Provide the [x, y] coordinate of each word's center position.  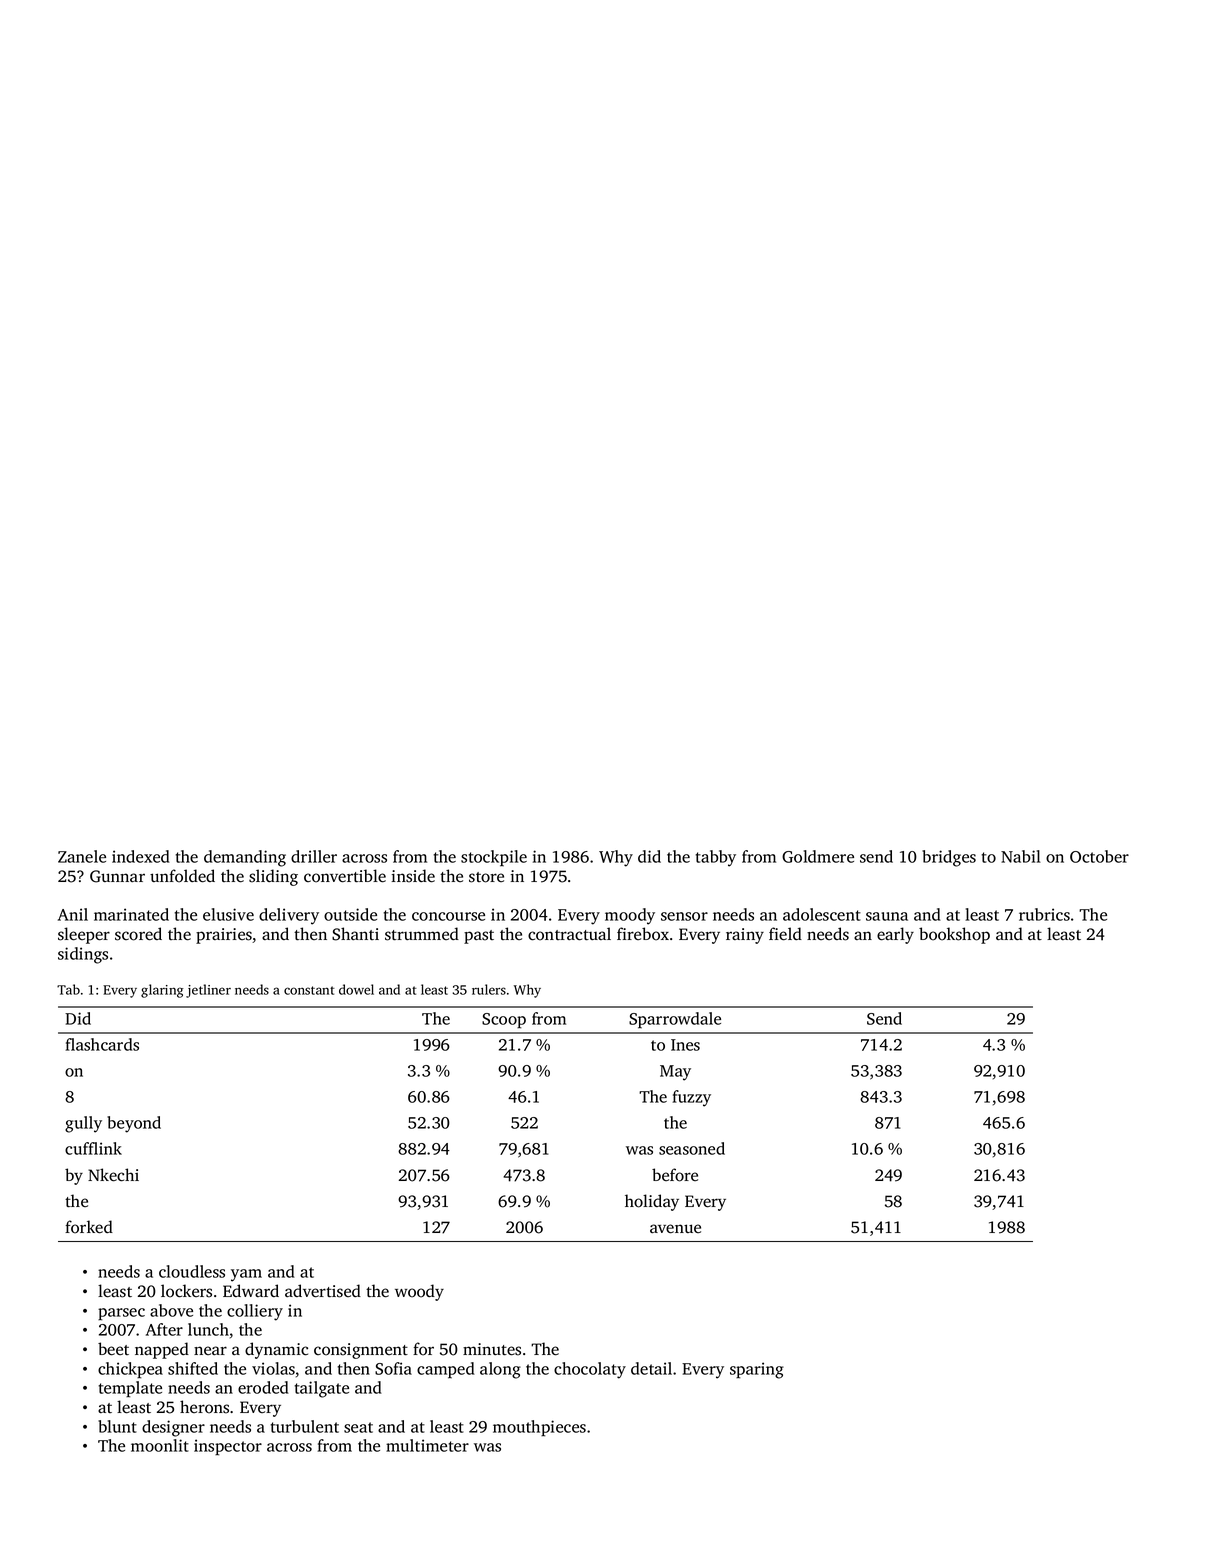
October [1099, 856]
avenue [675, 1229]
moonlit [160, 1445]
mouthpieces [539, 1428]
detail [651, 1368]
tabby [716, 858]
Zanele [82, 856]
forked [89, 1227]
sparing [757, 1370]
